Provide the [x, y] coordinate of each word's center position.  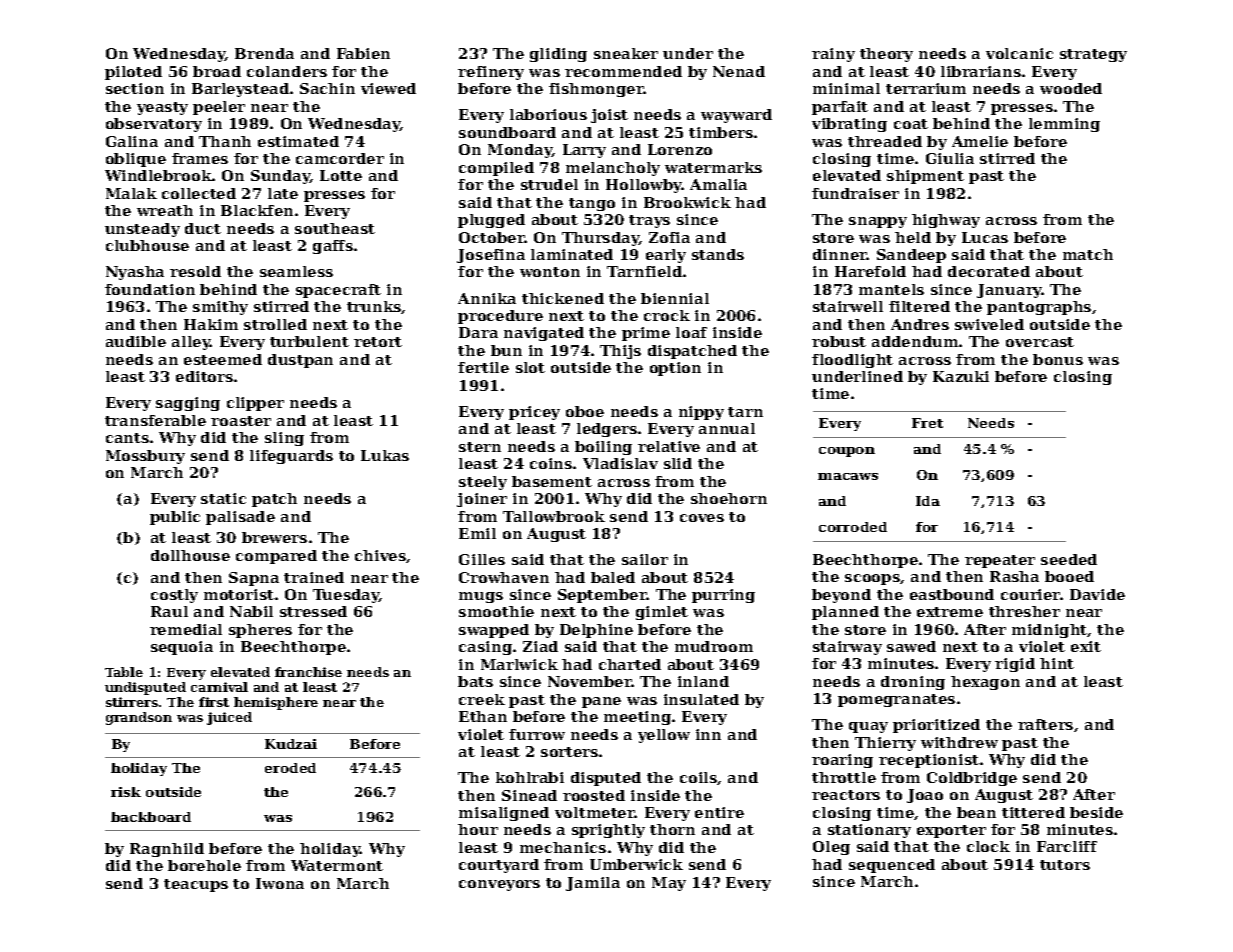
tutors [1065, 865]
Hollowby [644, 186]
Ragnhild [167, 850]
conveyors [499, 885]
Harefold [870, 271]
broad [217, 71]
